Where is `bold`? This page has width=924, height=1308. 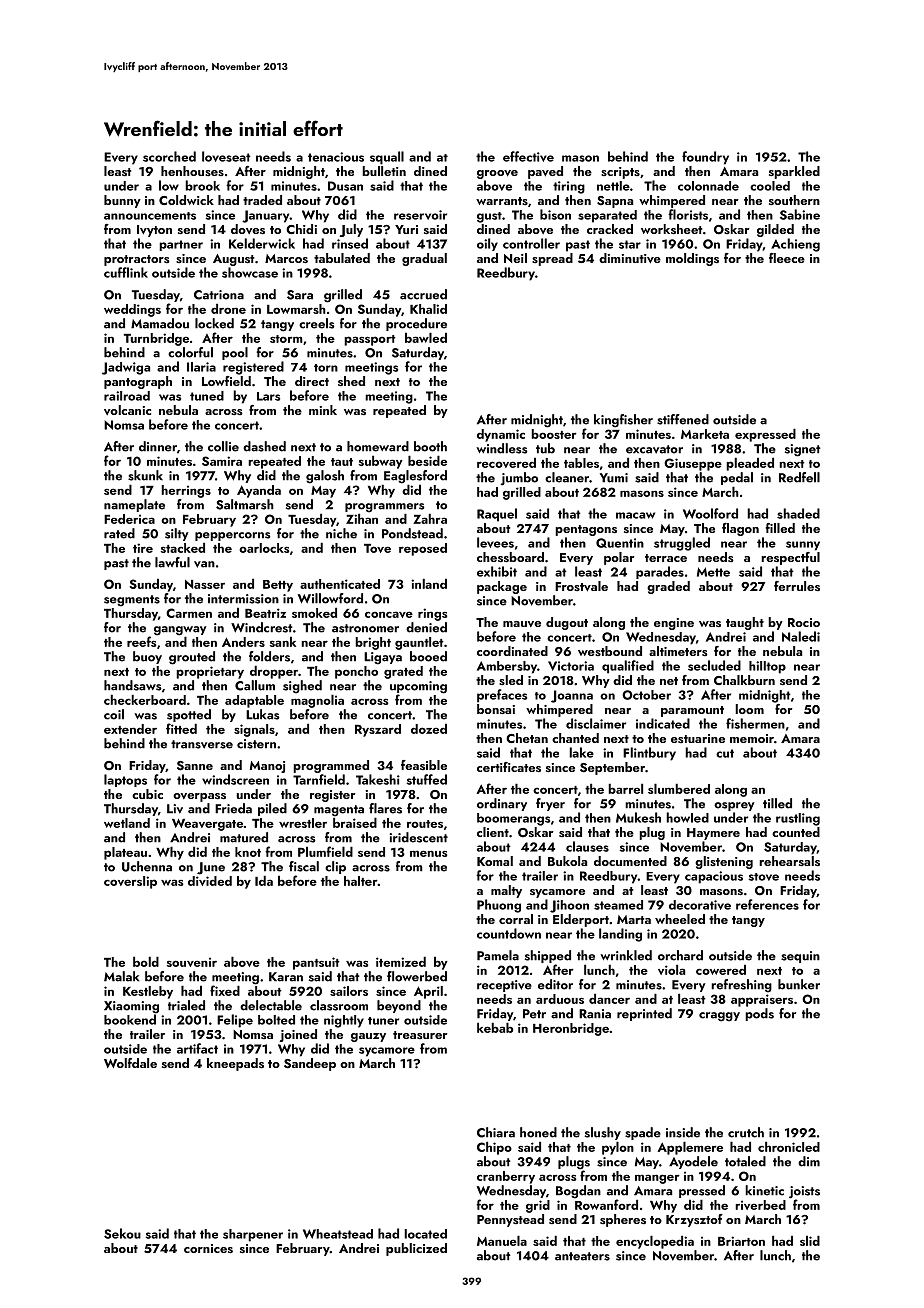 bold is located at coordinates (146, 961).
